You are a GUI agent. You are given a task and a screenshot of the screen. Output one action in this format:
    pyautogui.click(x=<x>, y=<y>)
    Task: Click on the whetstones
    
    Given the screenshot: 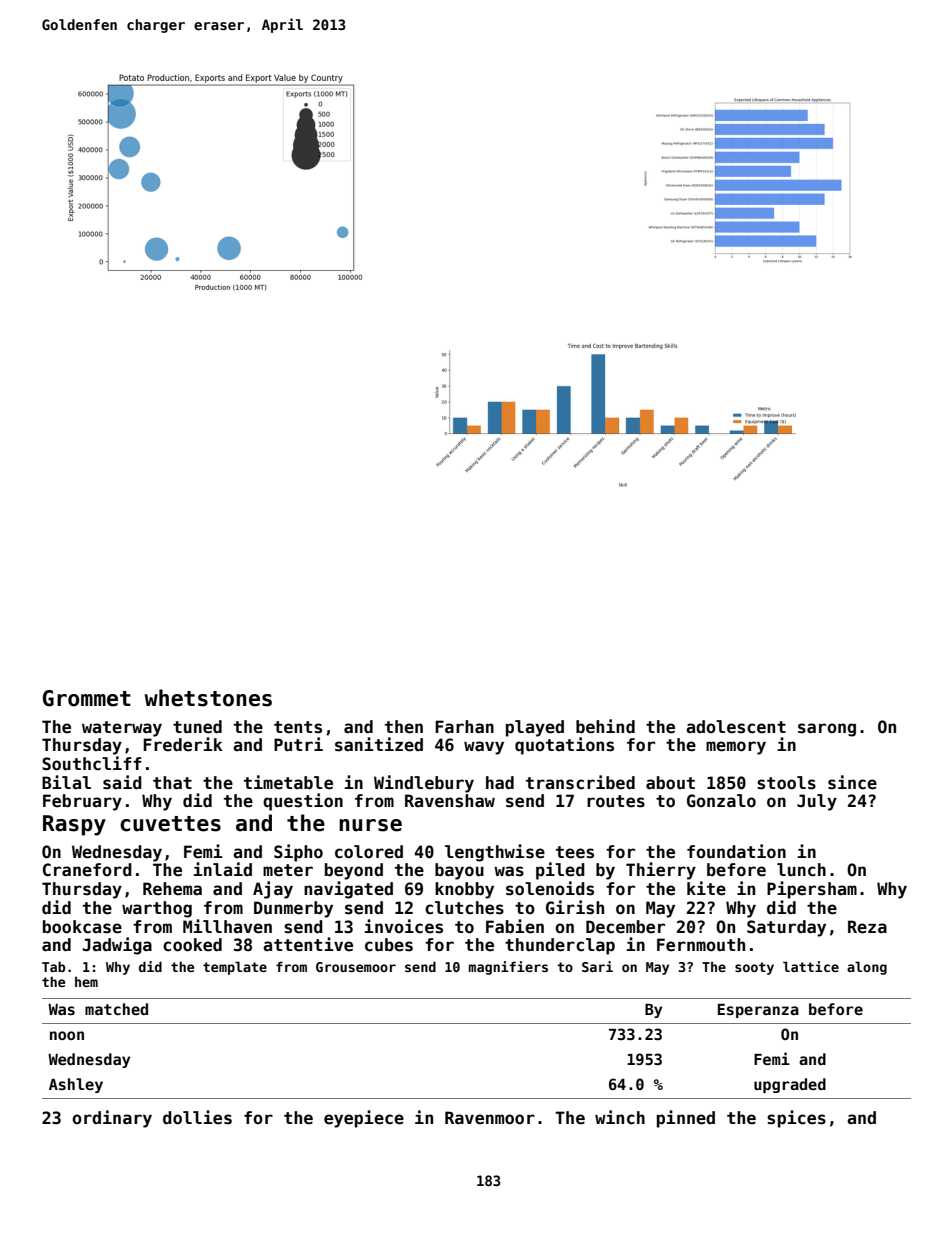 What is the action you would take?
    pyautogui.click(x=208, y=698)
